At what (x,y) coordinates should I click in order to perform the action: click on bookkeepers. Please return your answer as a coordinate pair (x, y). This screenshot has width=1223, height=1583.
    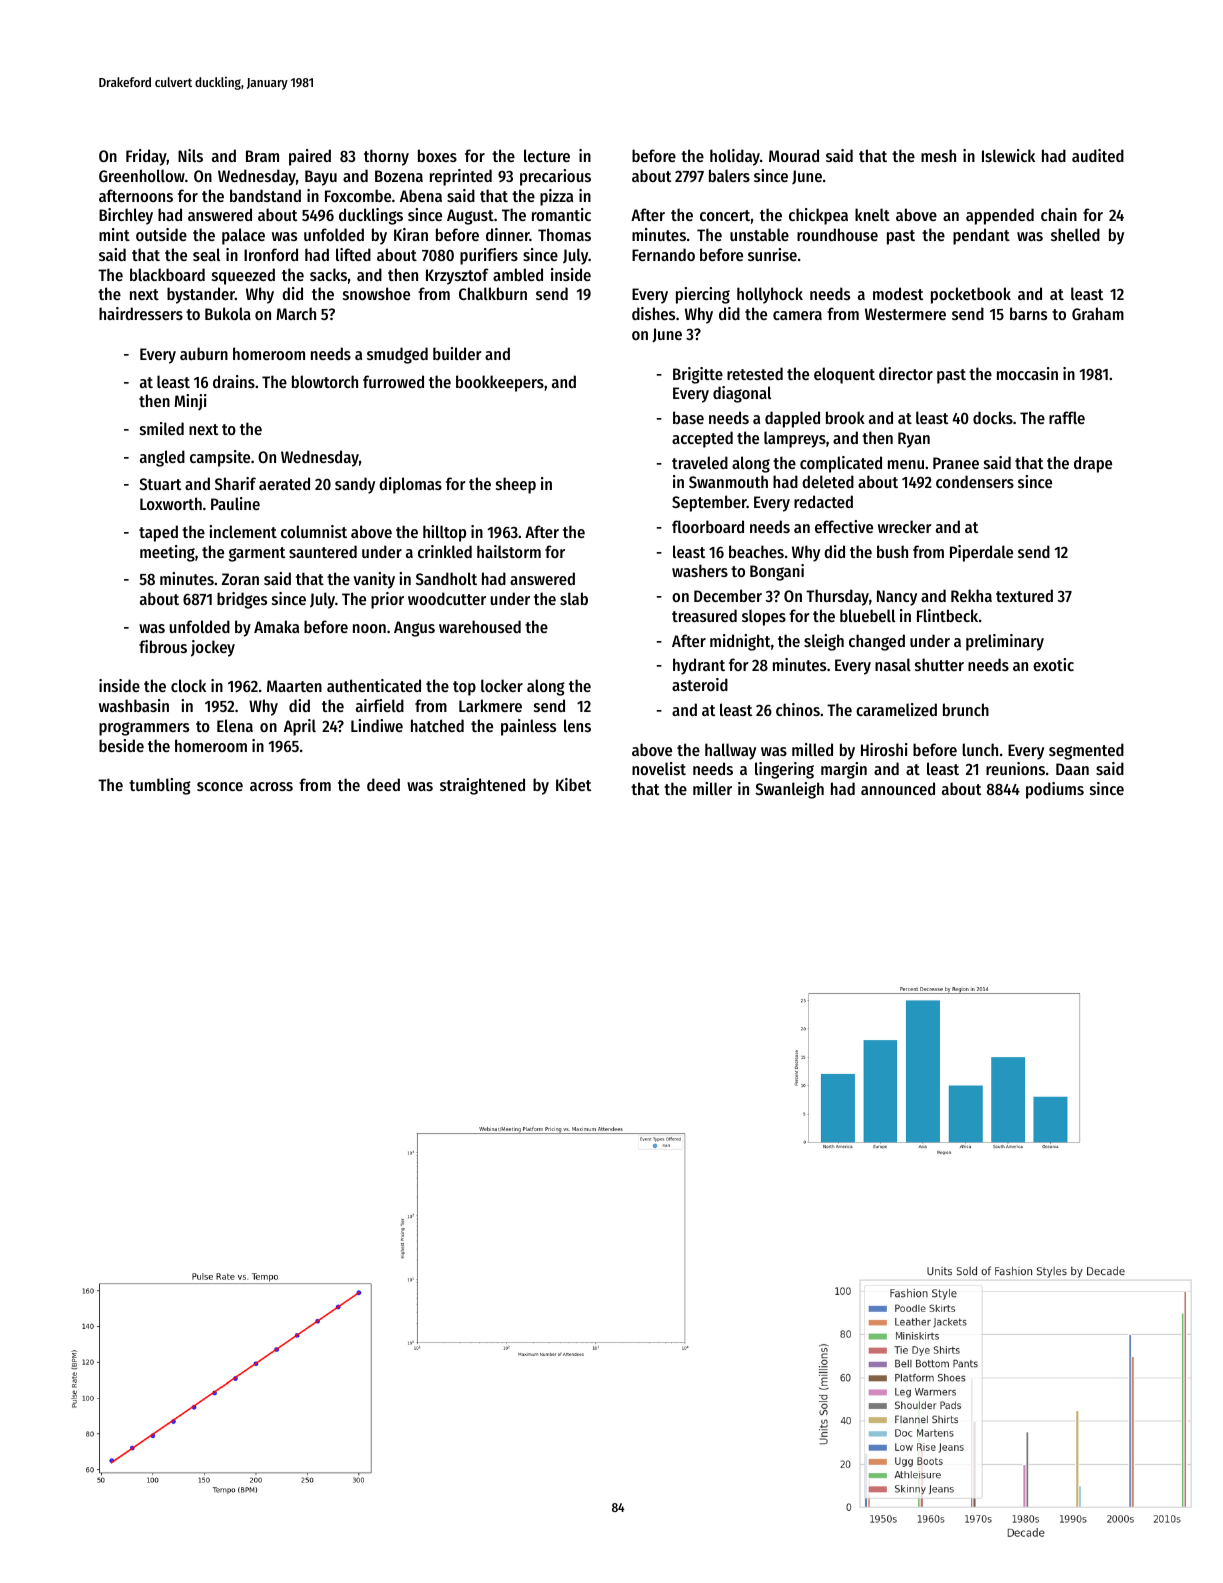
    Looking at the image, I should click on (500, 383).
